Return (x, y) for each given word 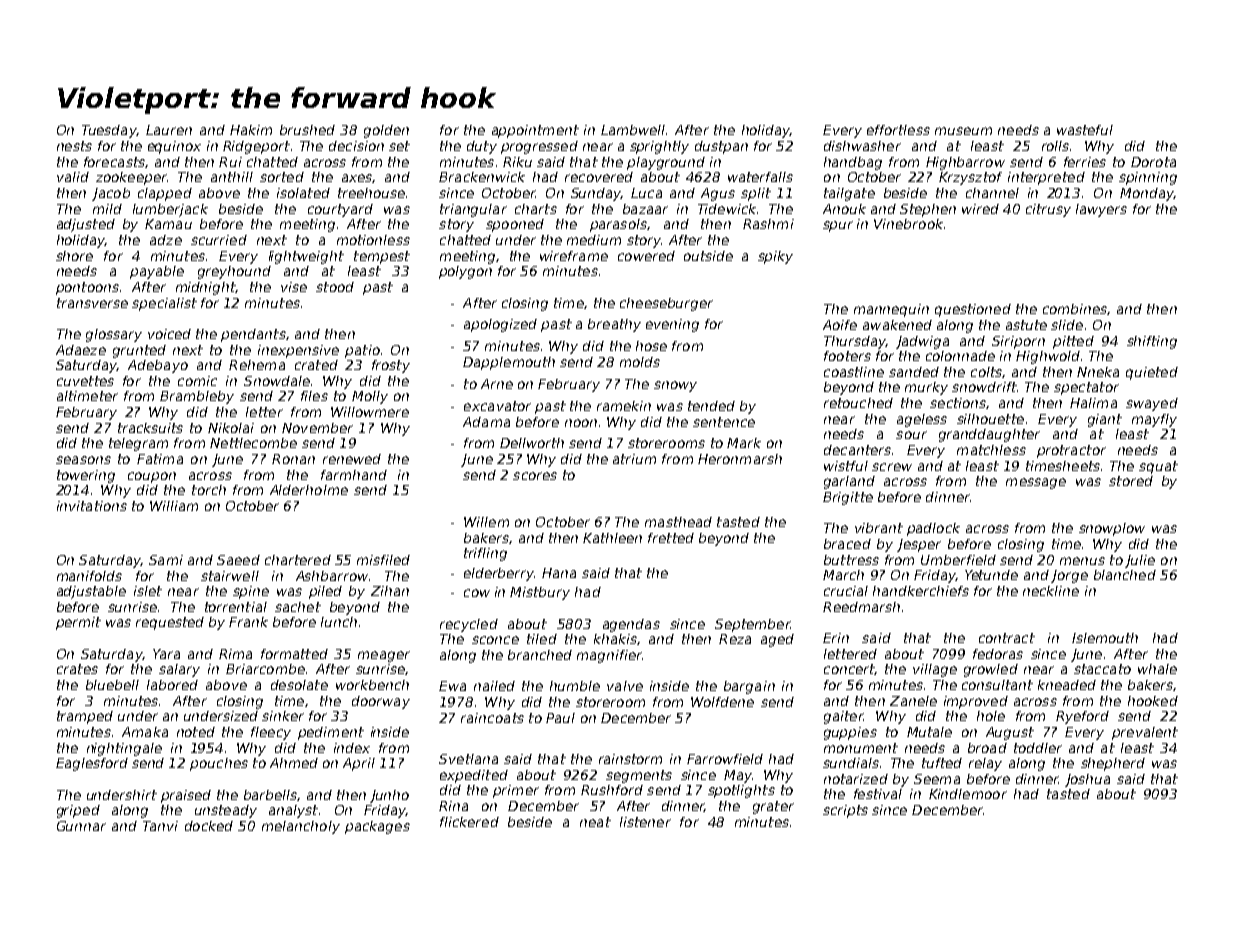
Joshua (1087, 780)
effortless (898, 130)
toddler (1038, 748)
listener (645, 822)
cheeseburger (666, 304)
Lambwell (633, 130)
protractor (1071, 451)
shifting (1152, 342)
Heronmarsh (740, 459)
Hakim (251, 130)
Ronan (293, 459)
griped (78, 811)
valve (625, 686)
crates (77, 669)
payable (157, 272)
